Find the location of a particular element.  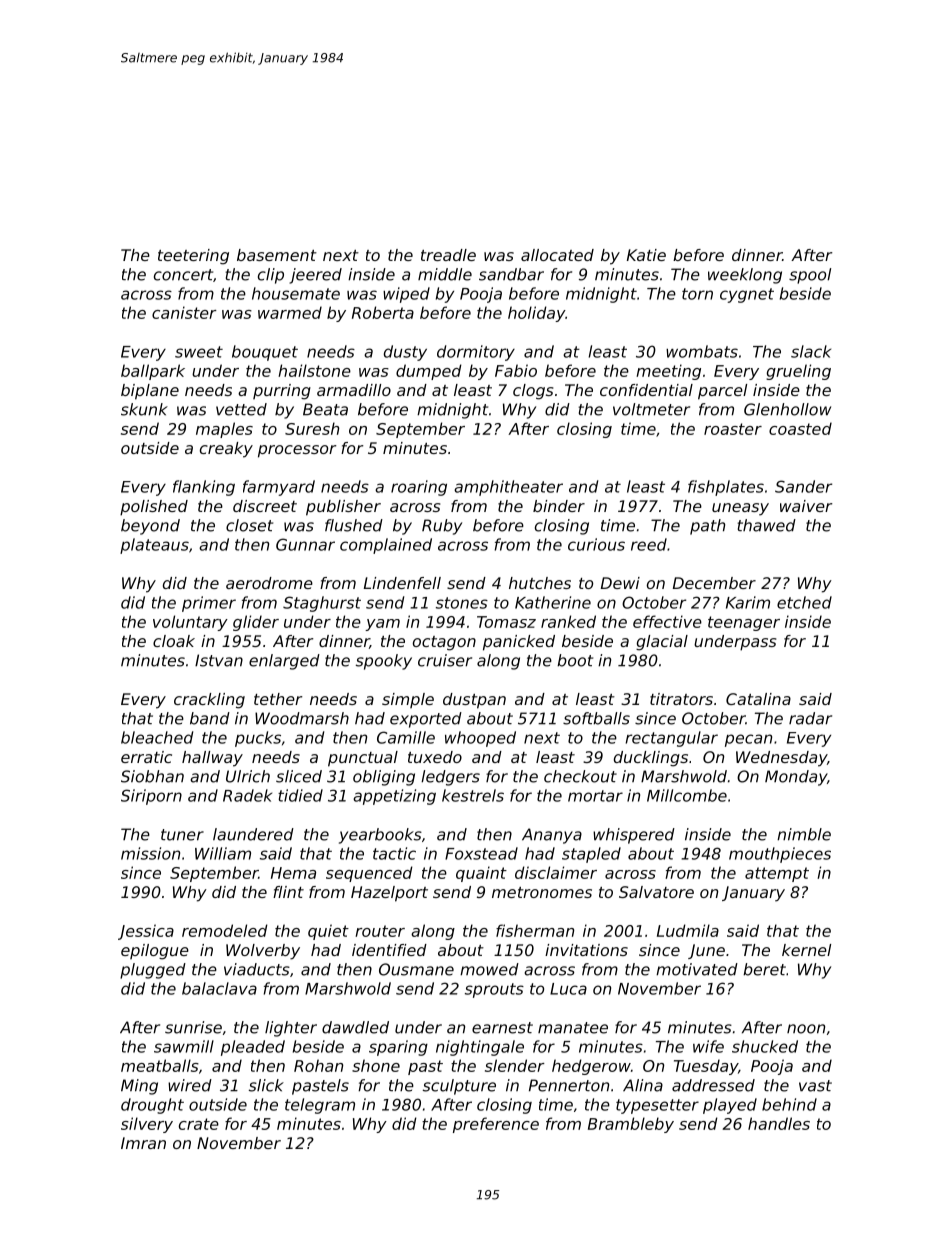

handles is located at coordinates (779, 1123).
